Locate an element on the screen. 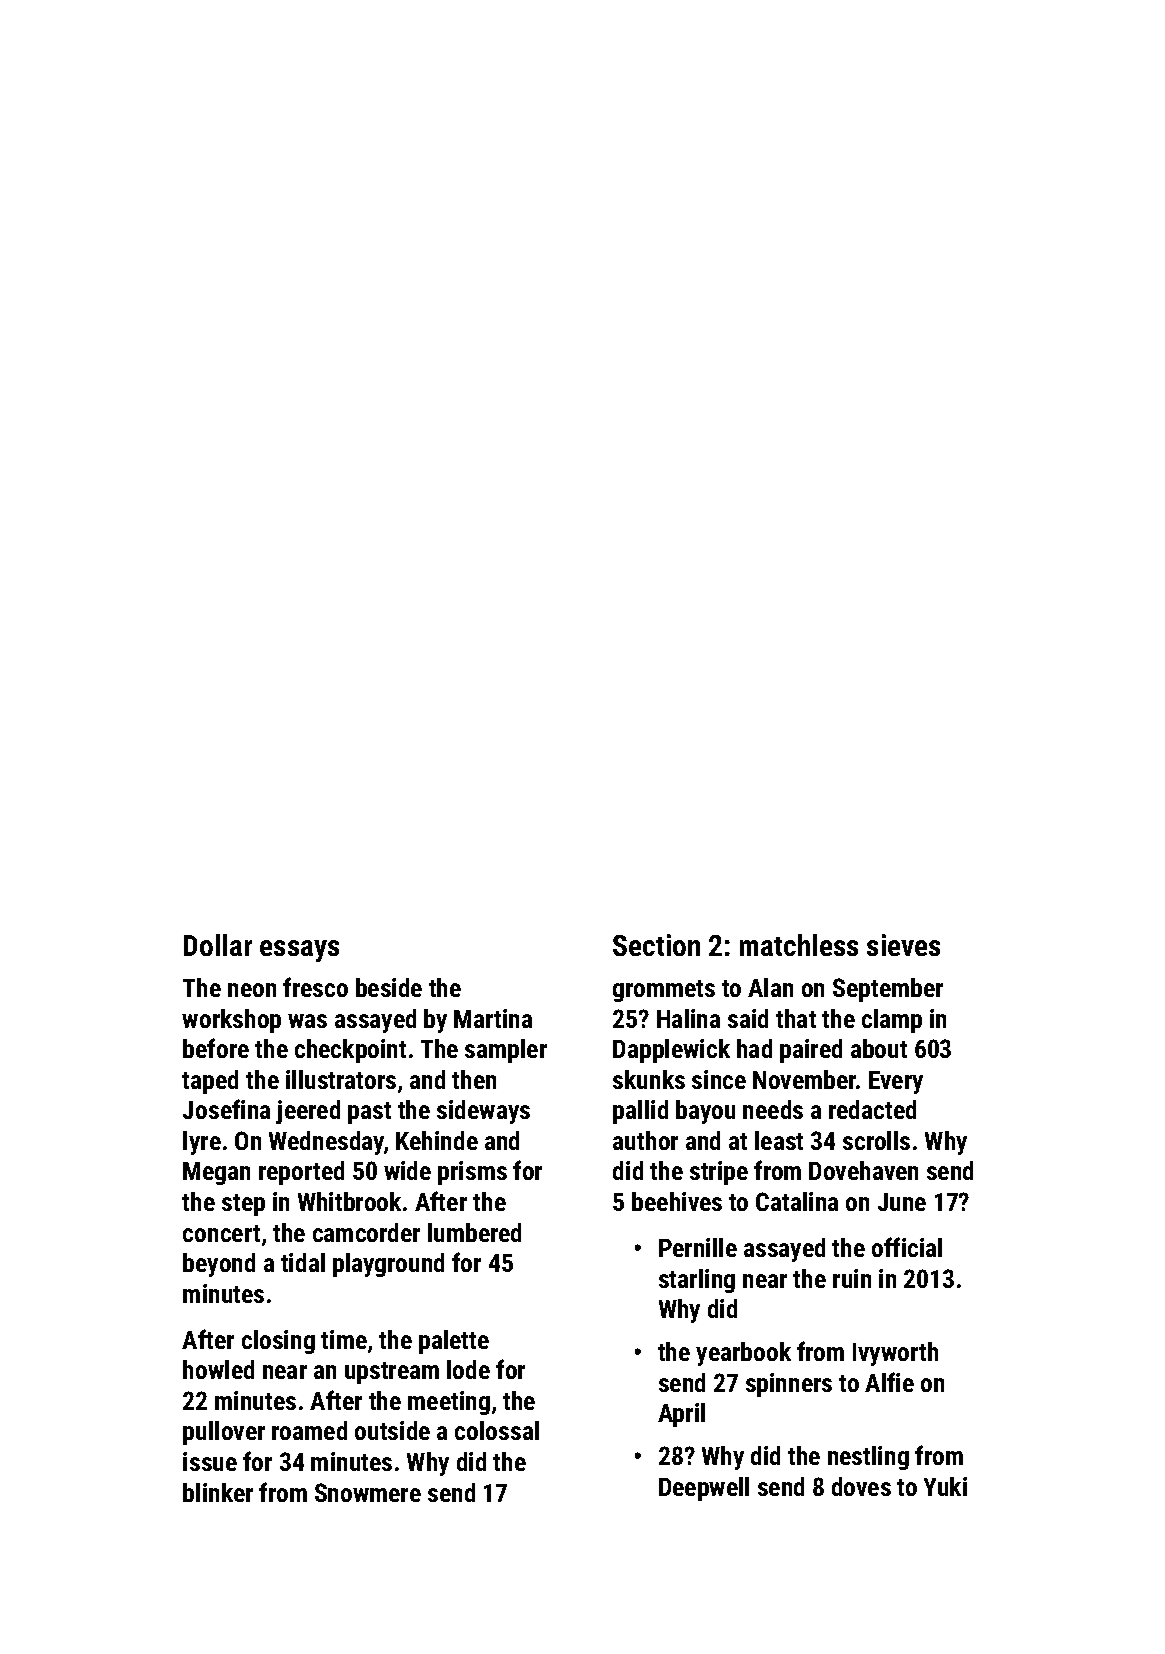 This screenshot has width=1165, height=1654. least is located at coordinates (779, 1140).
